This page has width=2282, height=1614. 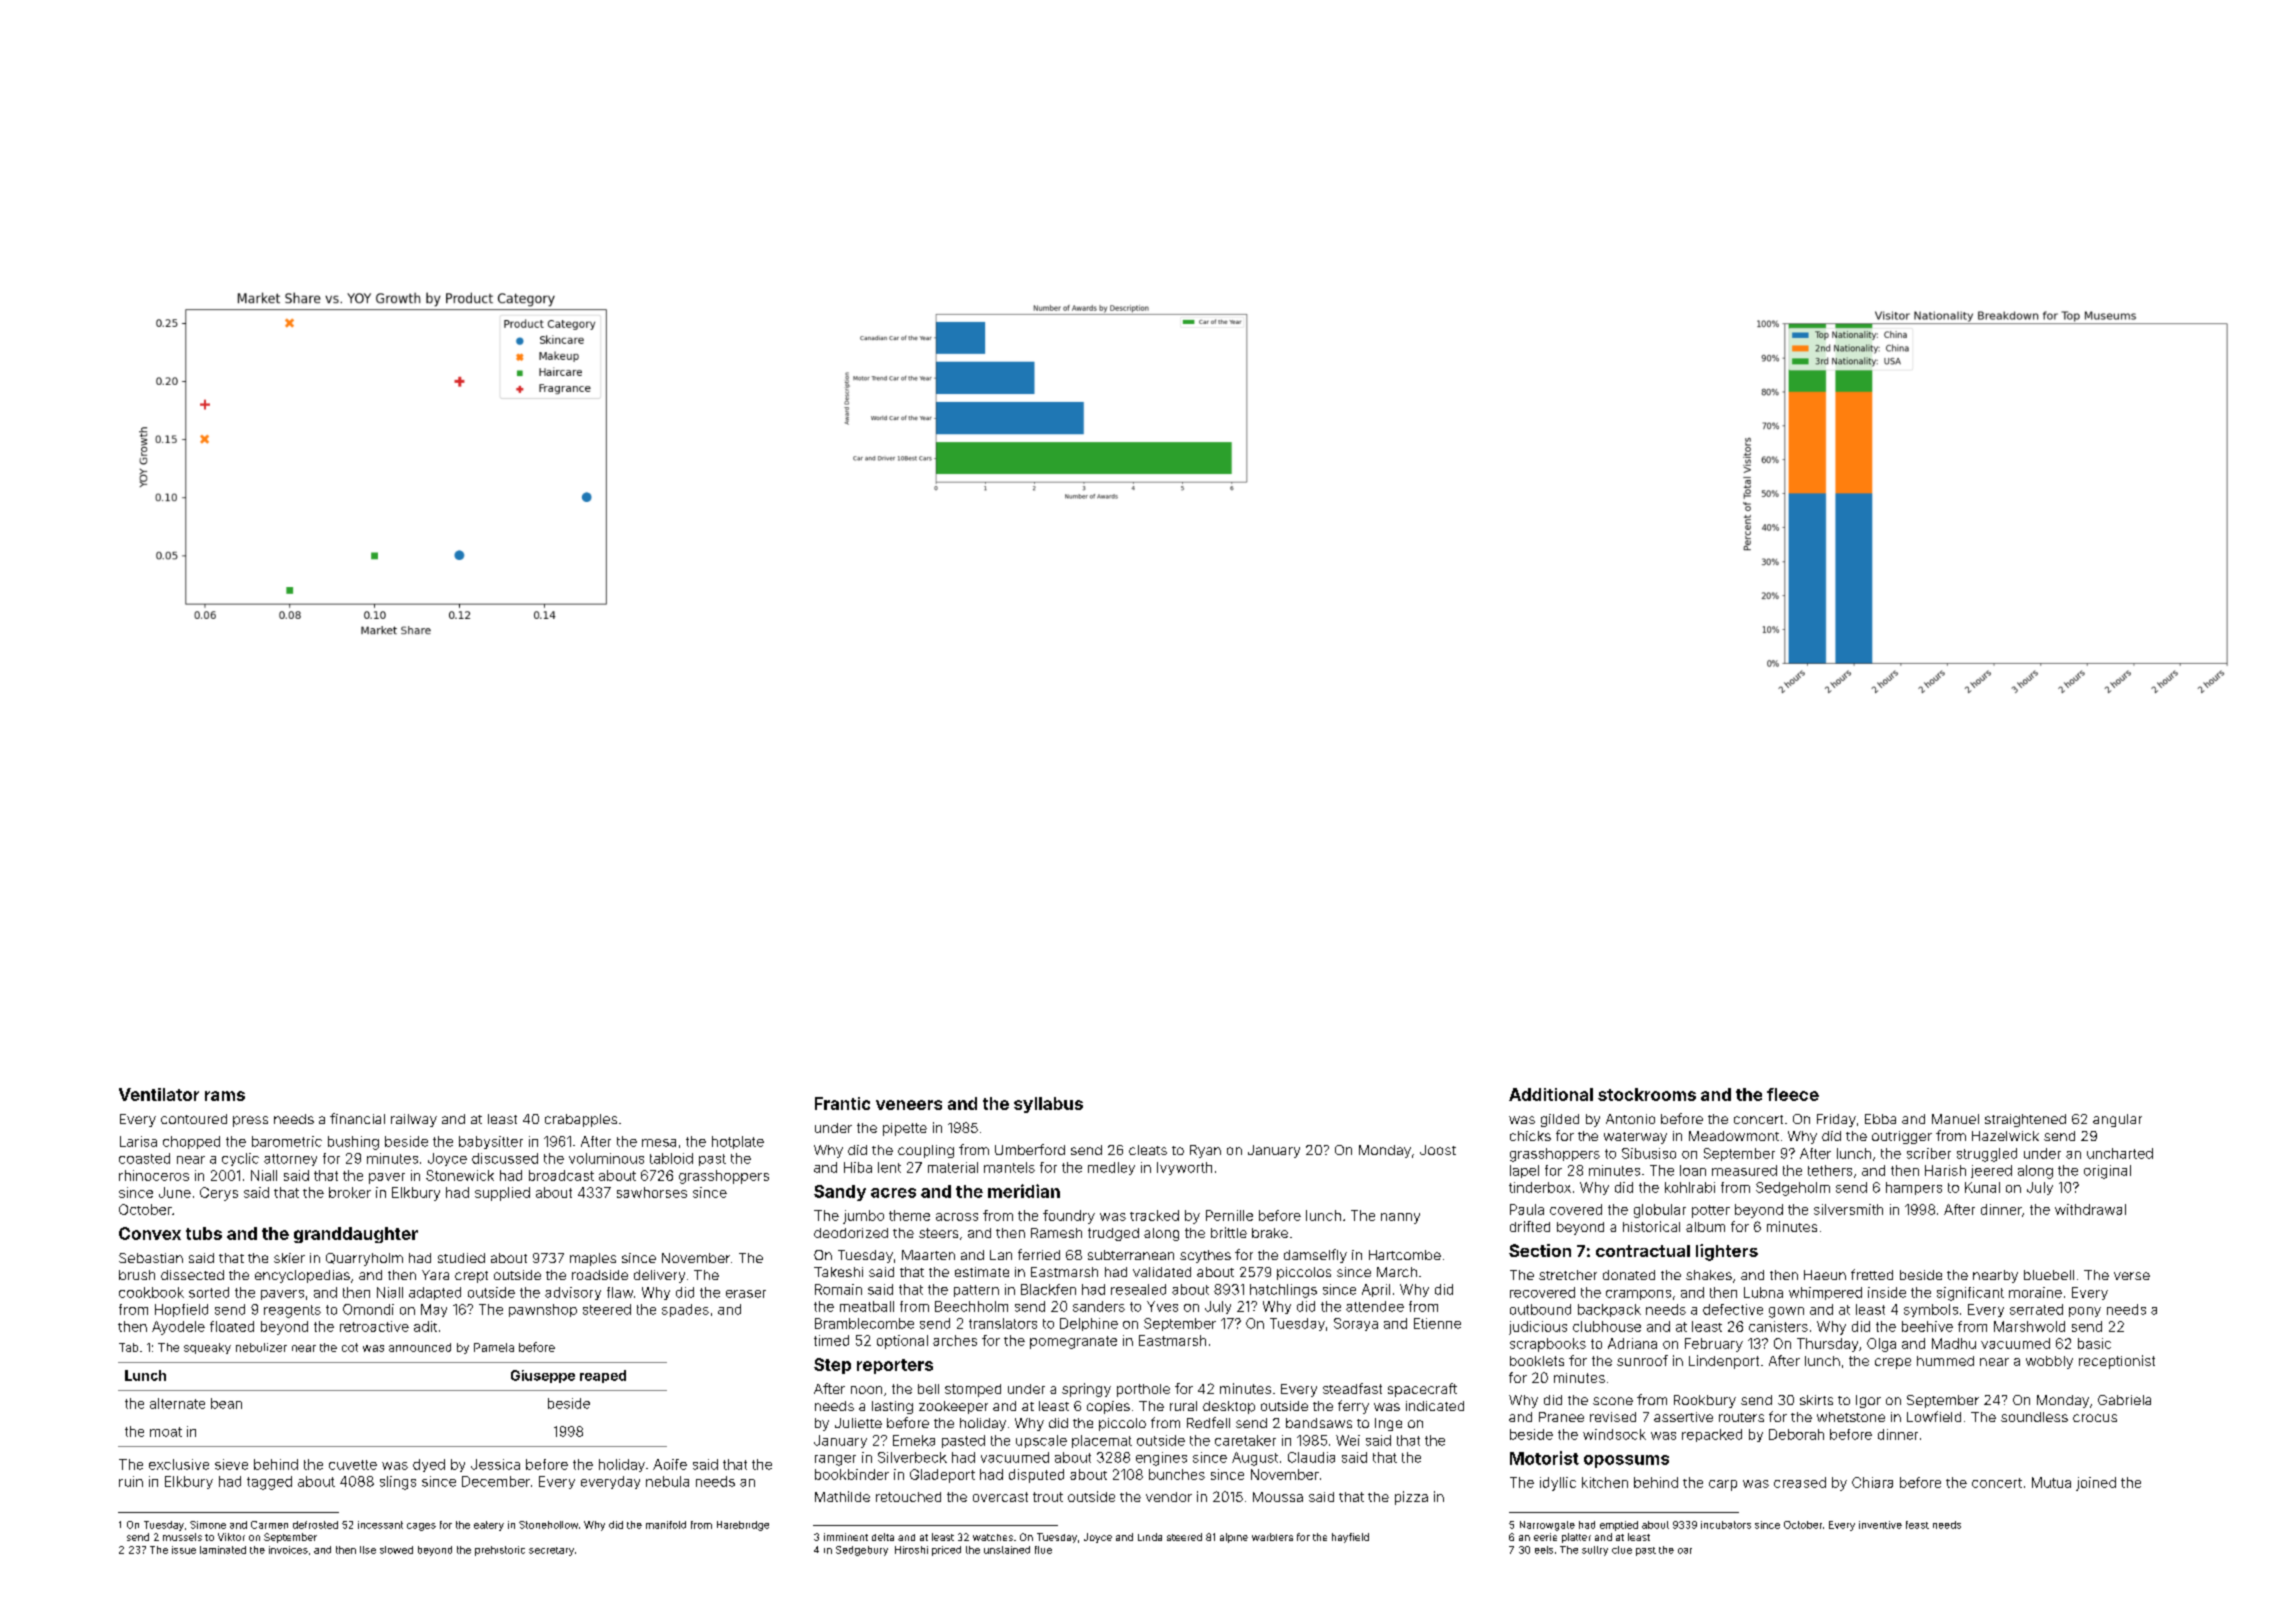 I want to click on Lubna, so click(x=1763, y=1292).
